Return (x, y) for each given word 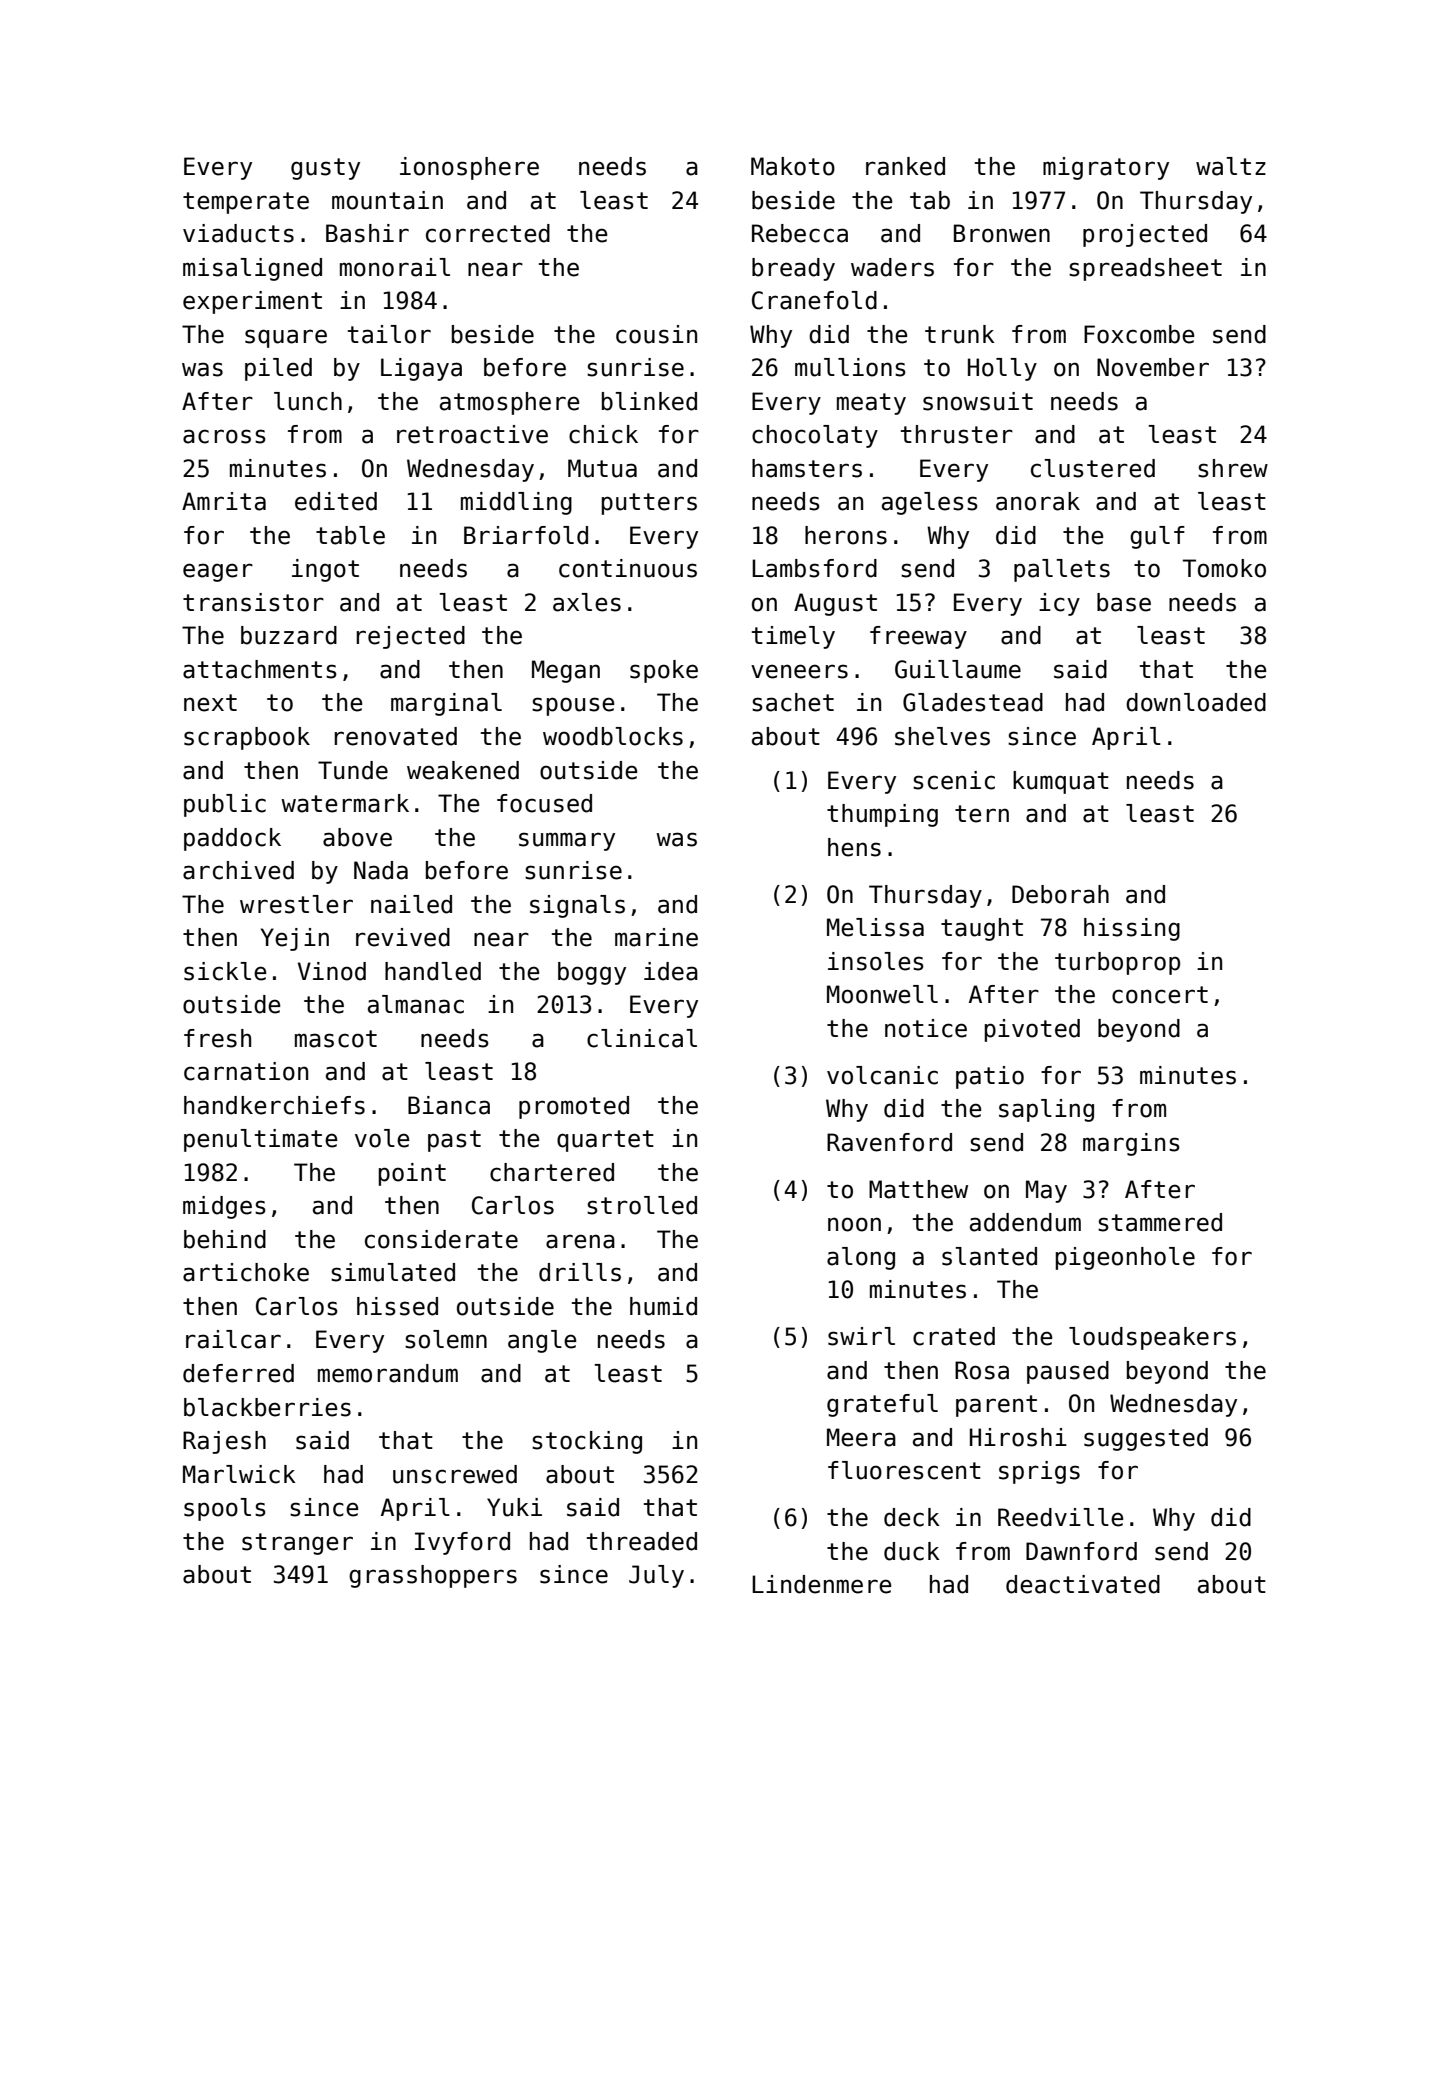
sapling (1046, 1110)
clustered (1093, 468)
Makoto (793, 166)
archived (238, 870)
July (656, 1576)
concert (1160, 995)
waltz (1231, 166)
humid (663, 1306)
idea (671, 971)
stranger (297, 1544)
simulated (393, 1272)
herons (846, 535)
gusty (325, 169)
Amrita (224, 501)
